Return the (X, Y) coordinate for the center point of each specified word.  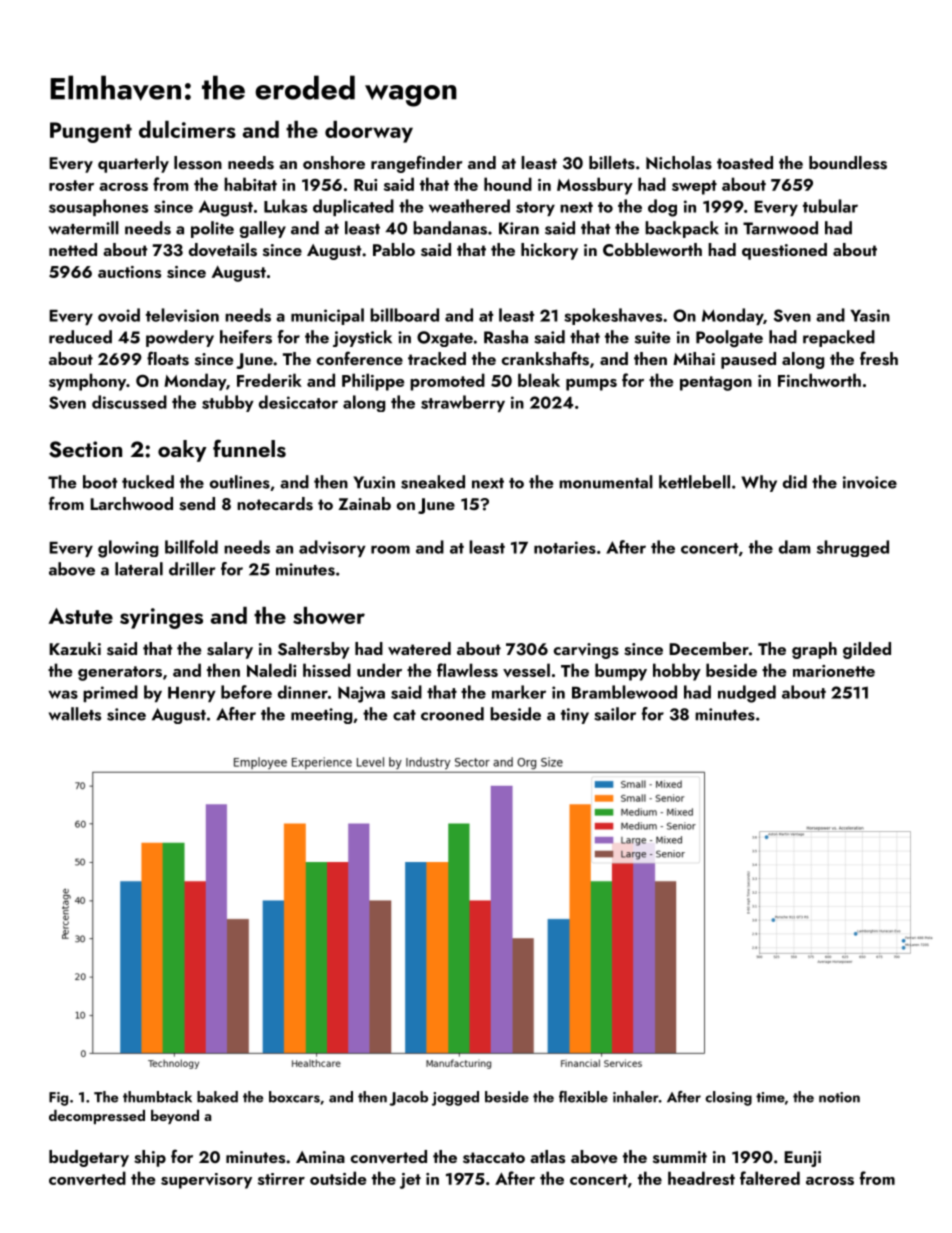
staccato (494, 1158)
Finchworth (819, 380)
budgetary (89, 1158)
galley (263, 229)
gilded (867, 650)
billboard (404, 315)
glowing (128, 549)
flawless (467, 670)
